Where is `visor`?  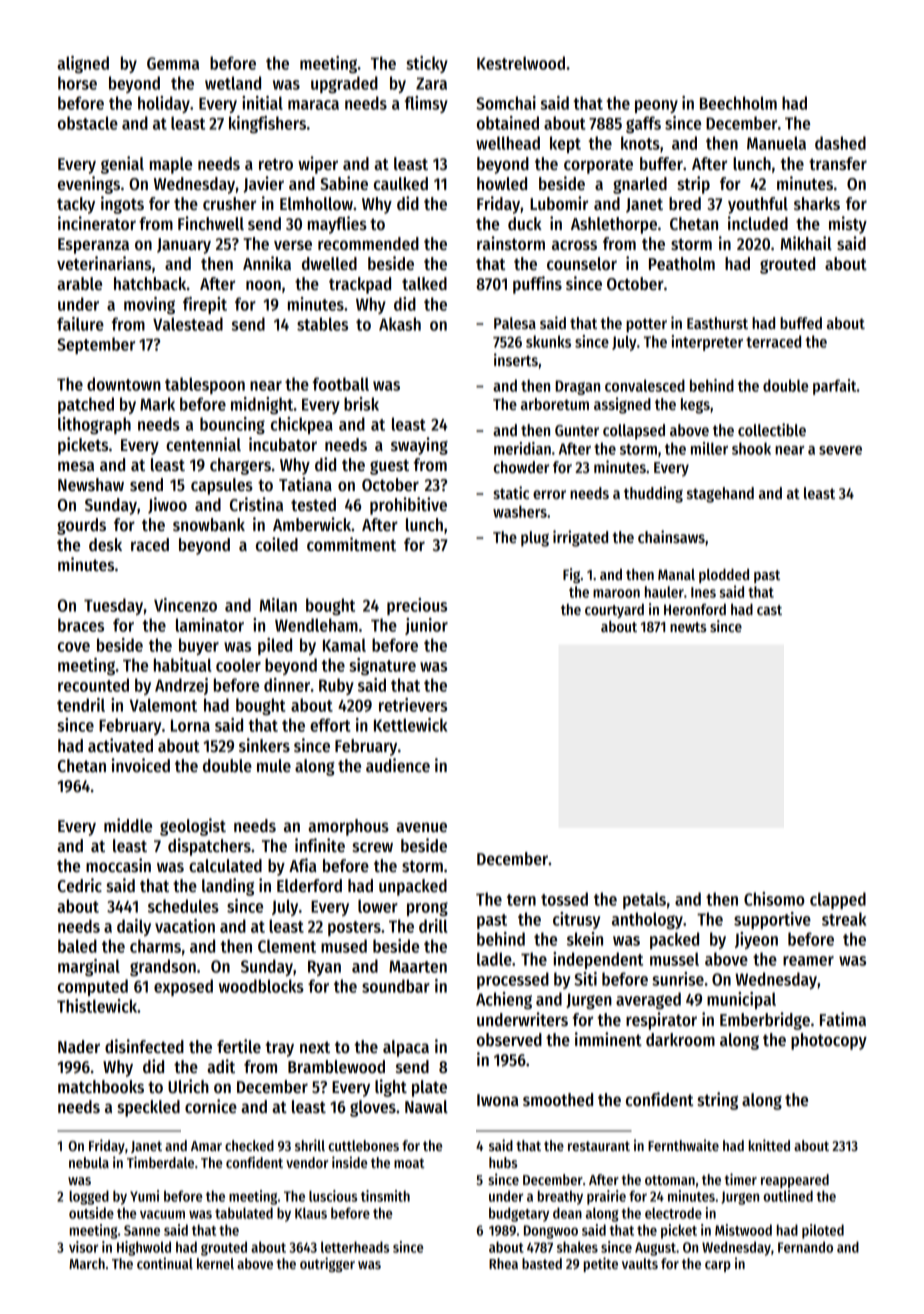 visor is located at coordinates (83, 1247).
